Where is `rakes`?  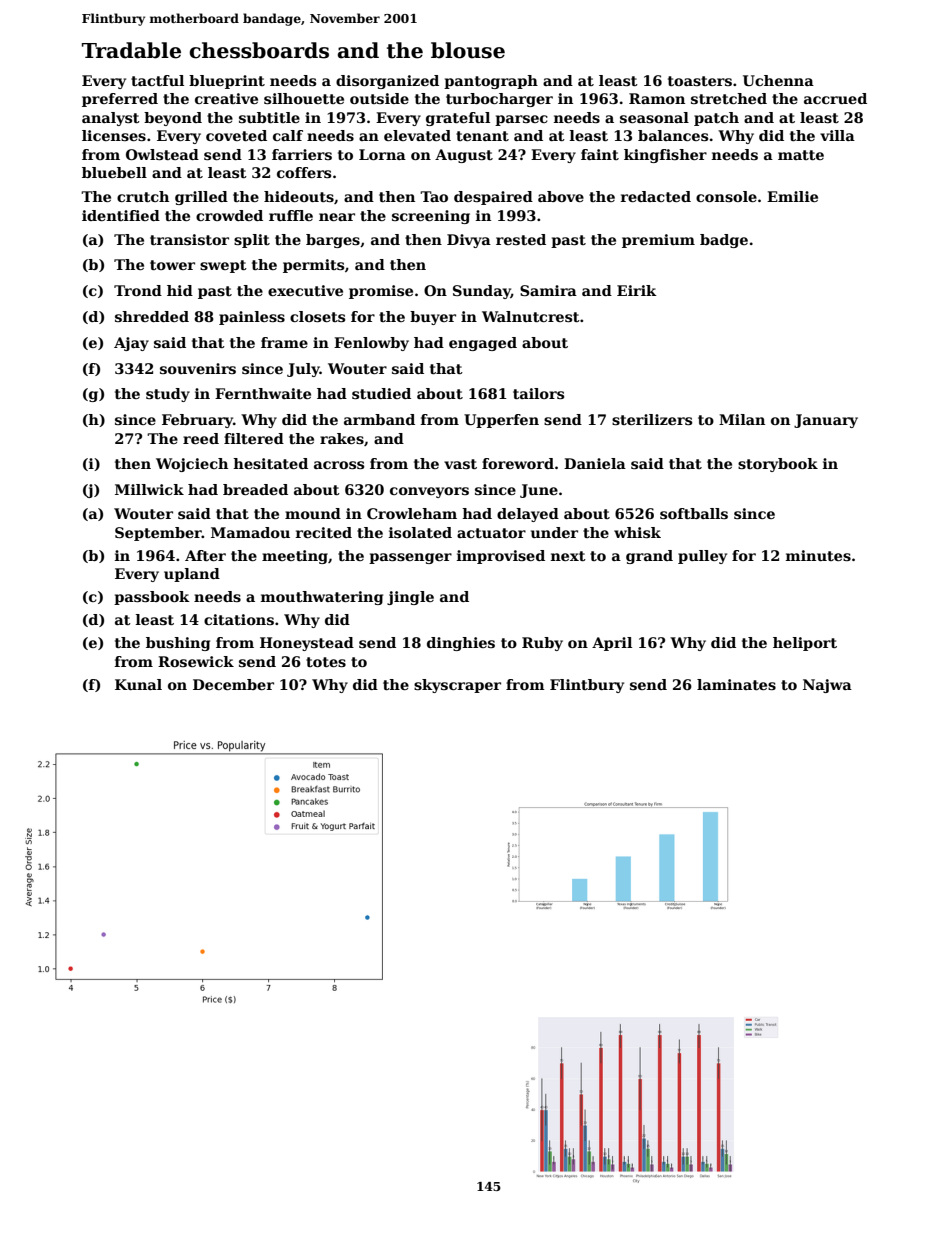
rakes is located at coordinates (342, 438).
